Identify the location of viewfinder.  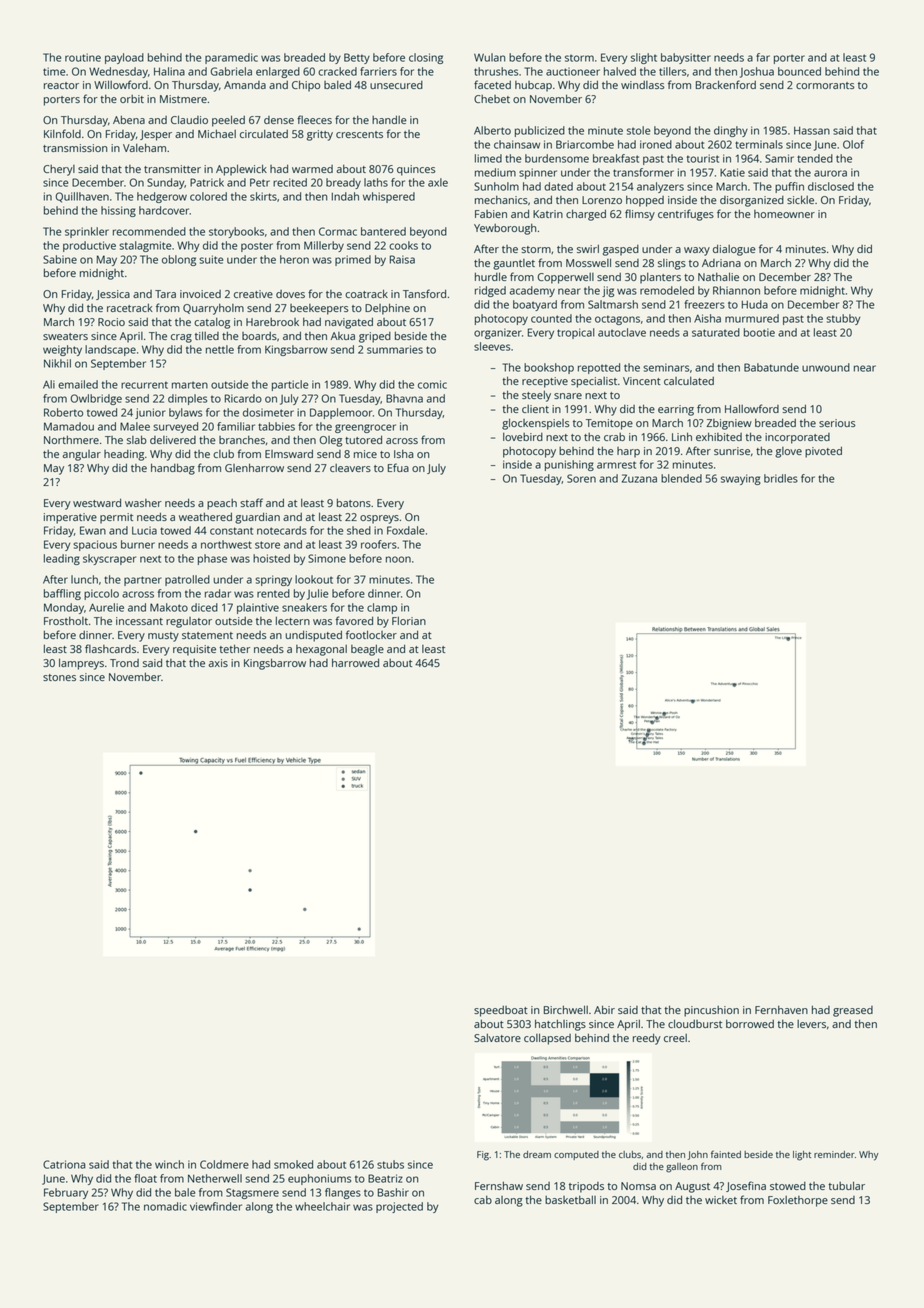
(216, 1206).
